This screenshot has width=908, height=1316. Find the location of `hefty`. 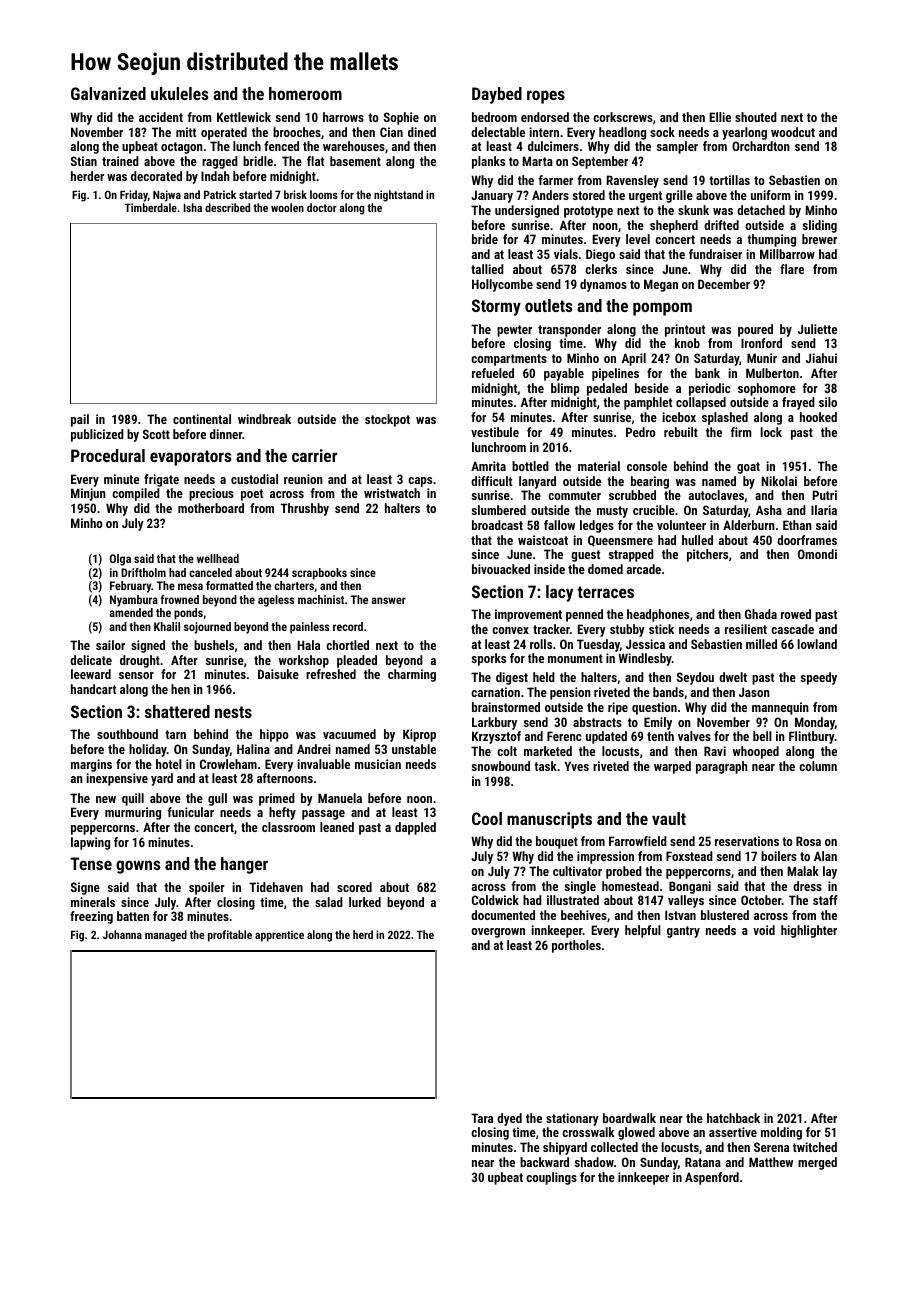

hefty is located at coordinates (282, 813).
